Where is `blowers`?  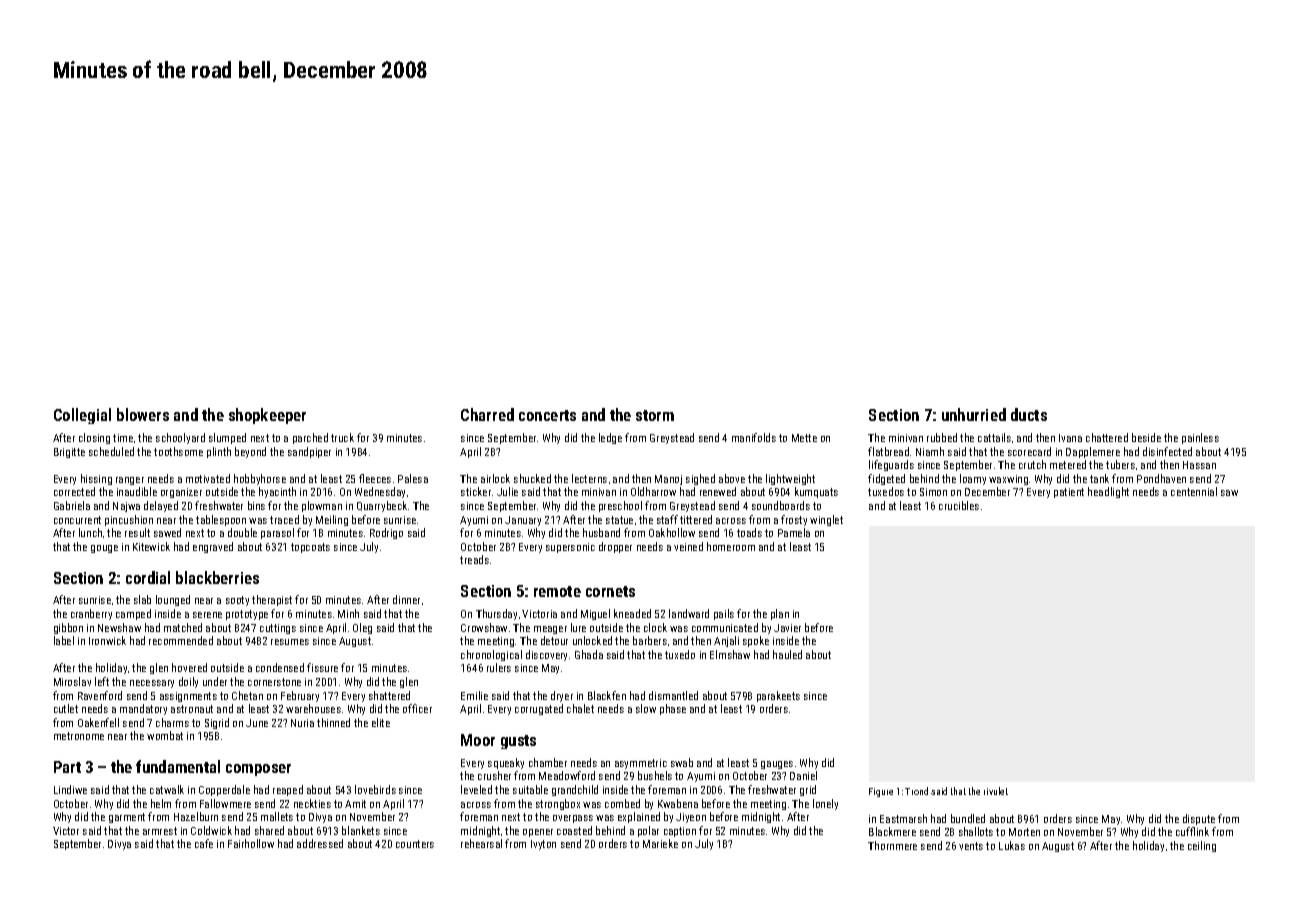
blowers is located at coordinates (143, 414).
